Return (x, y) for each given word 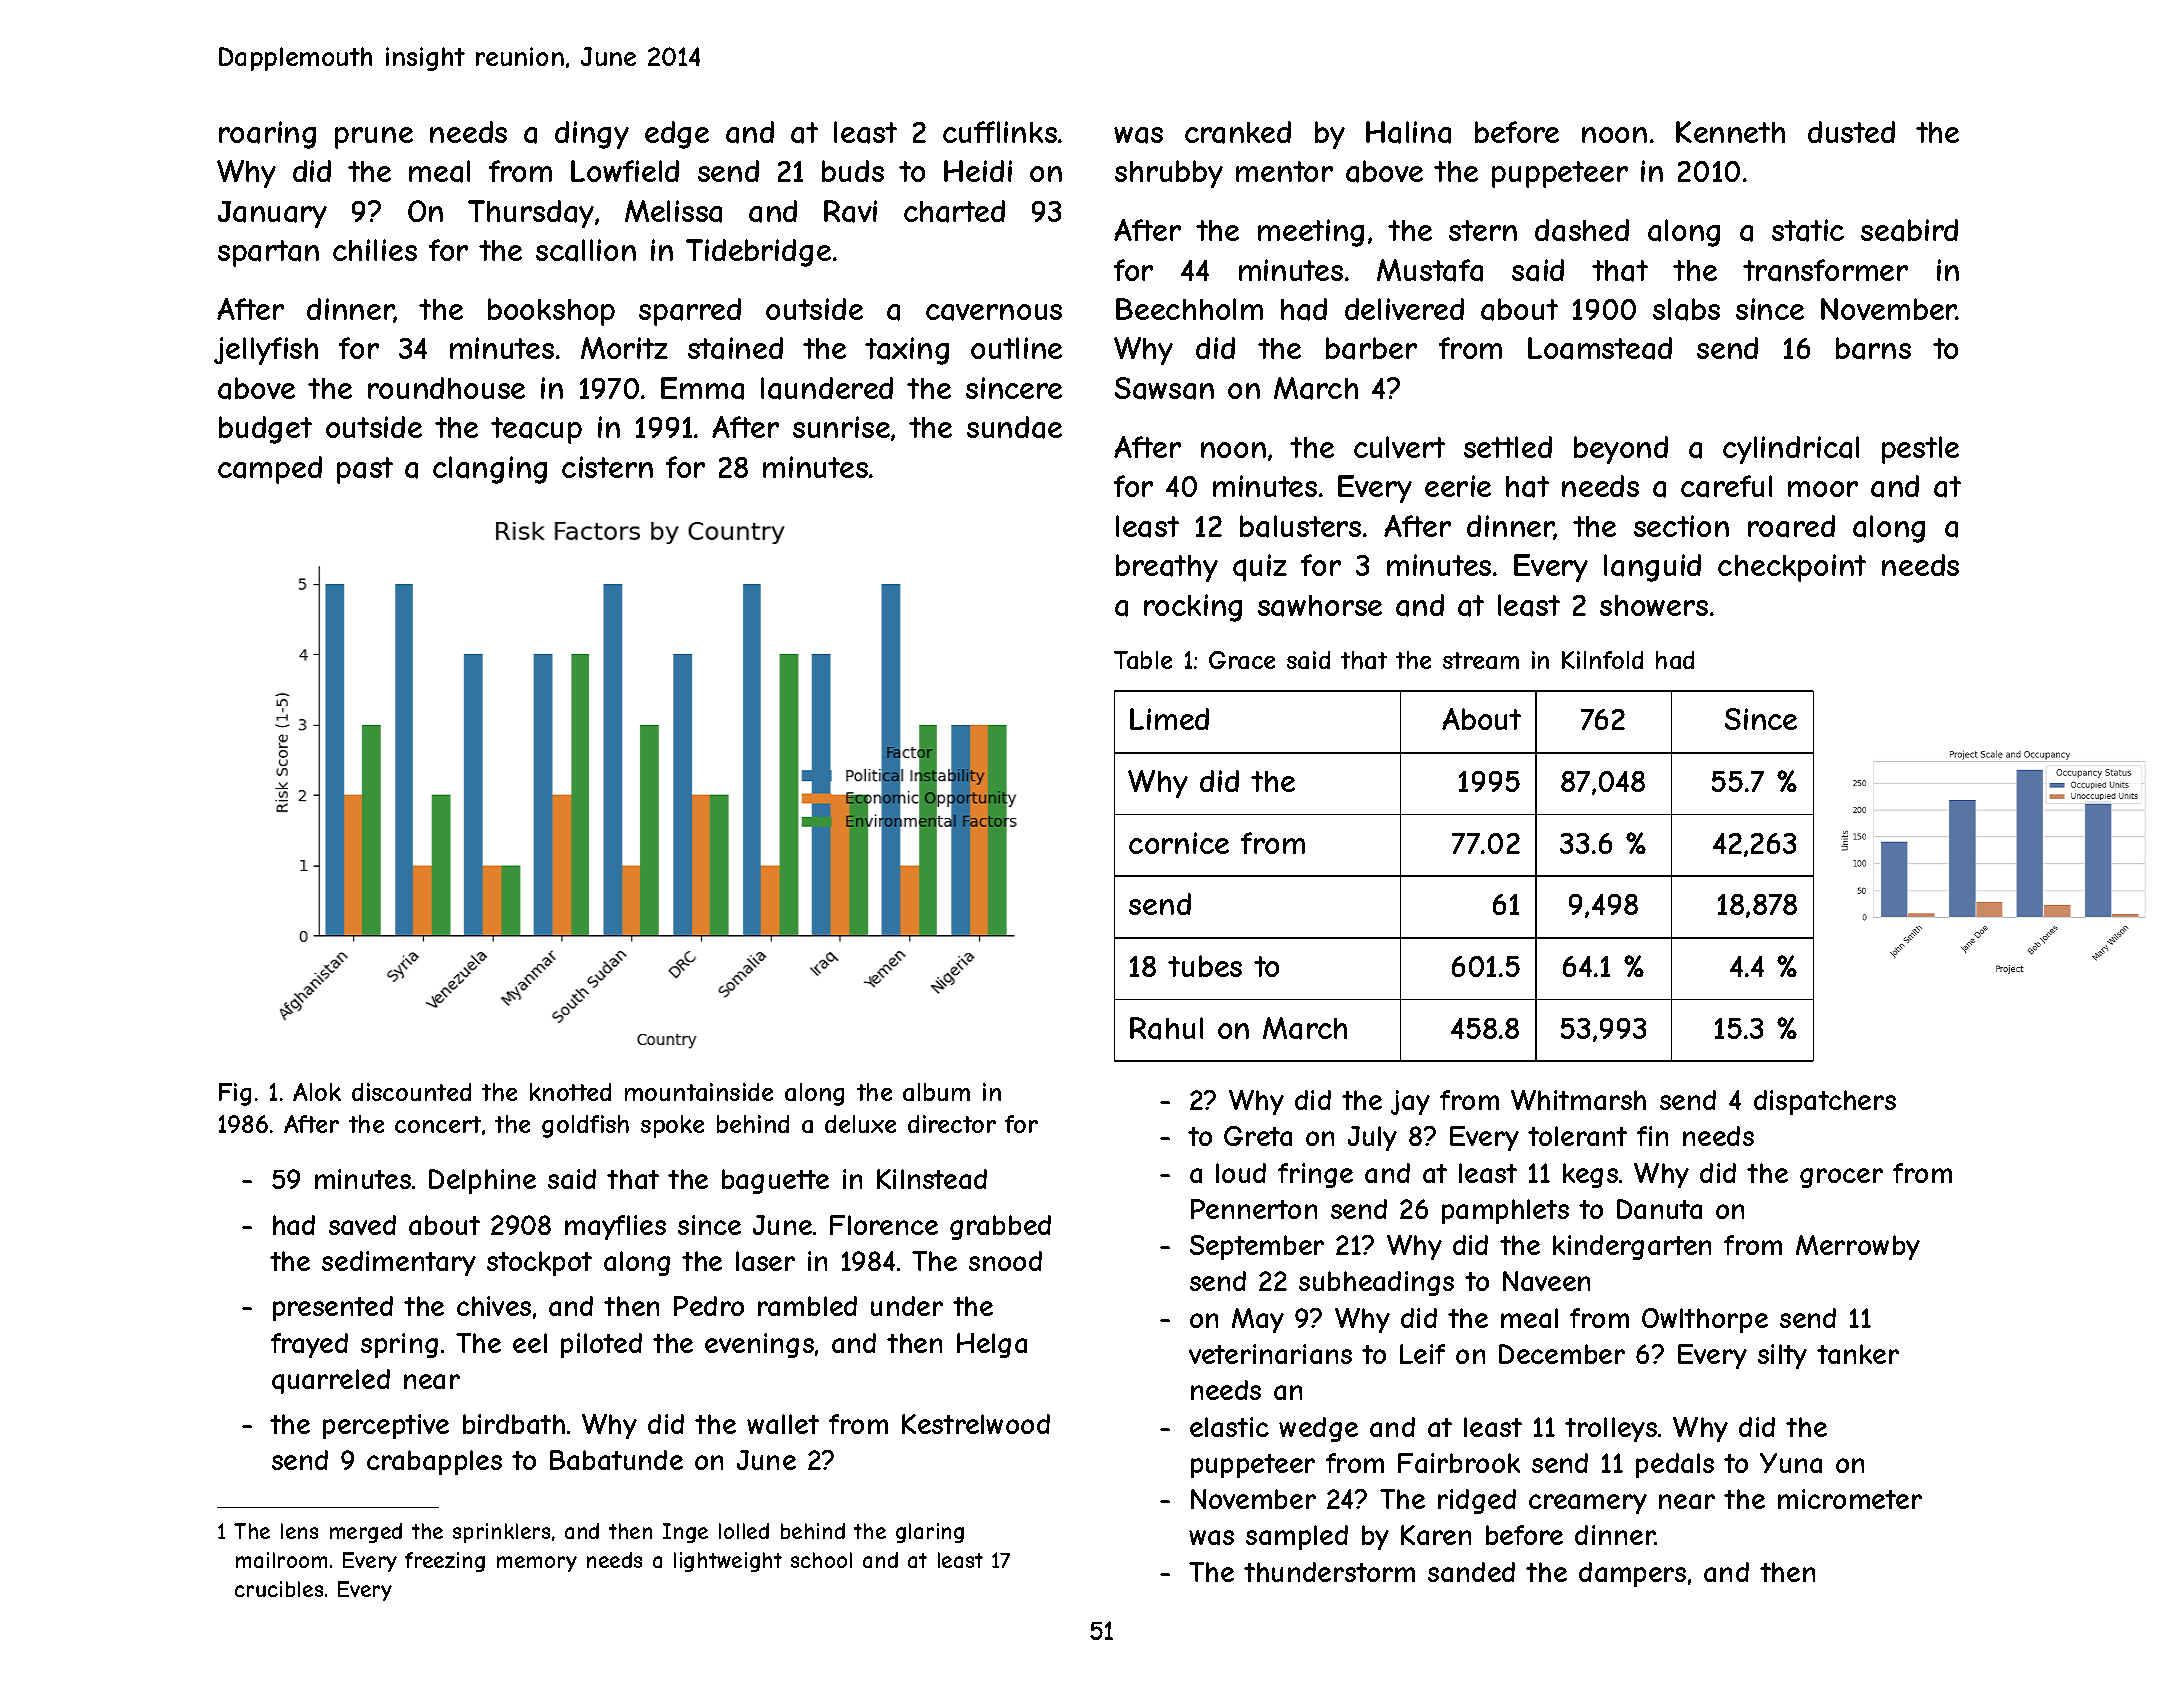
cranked (1238, 132)
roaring (267, 135)
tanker (1858, 1354)
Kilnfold (1602, 660)
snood (1005, 1261)
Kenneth (1730, 132)
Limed (1169, 719)
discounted (411, 1092)
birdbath (514, 1424)
